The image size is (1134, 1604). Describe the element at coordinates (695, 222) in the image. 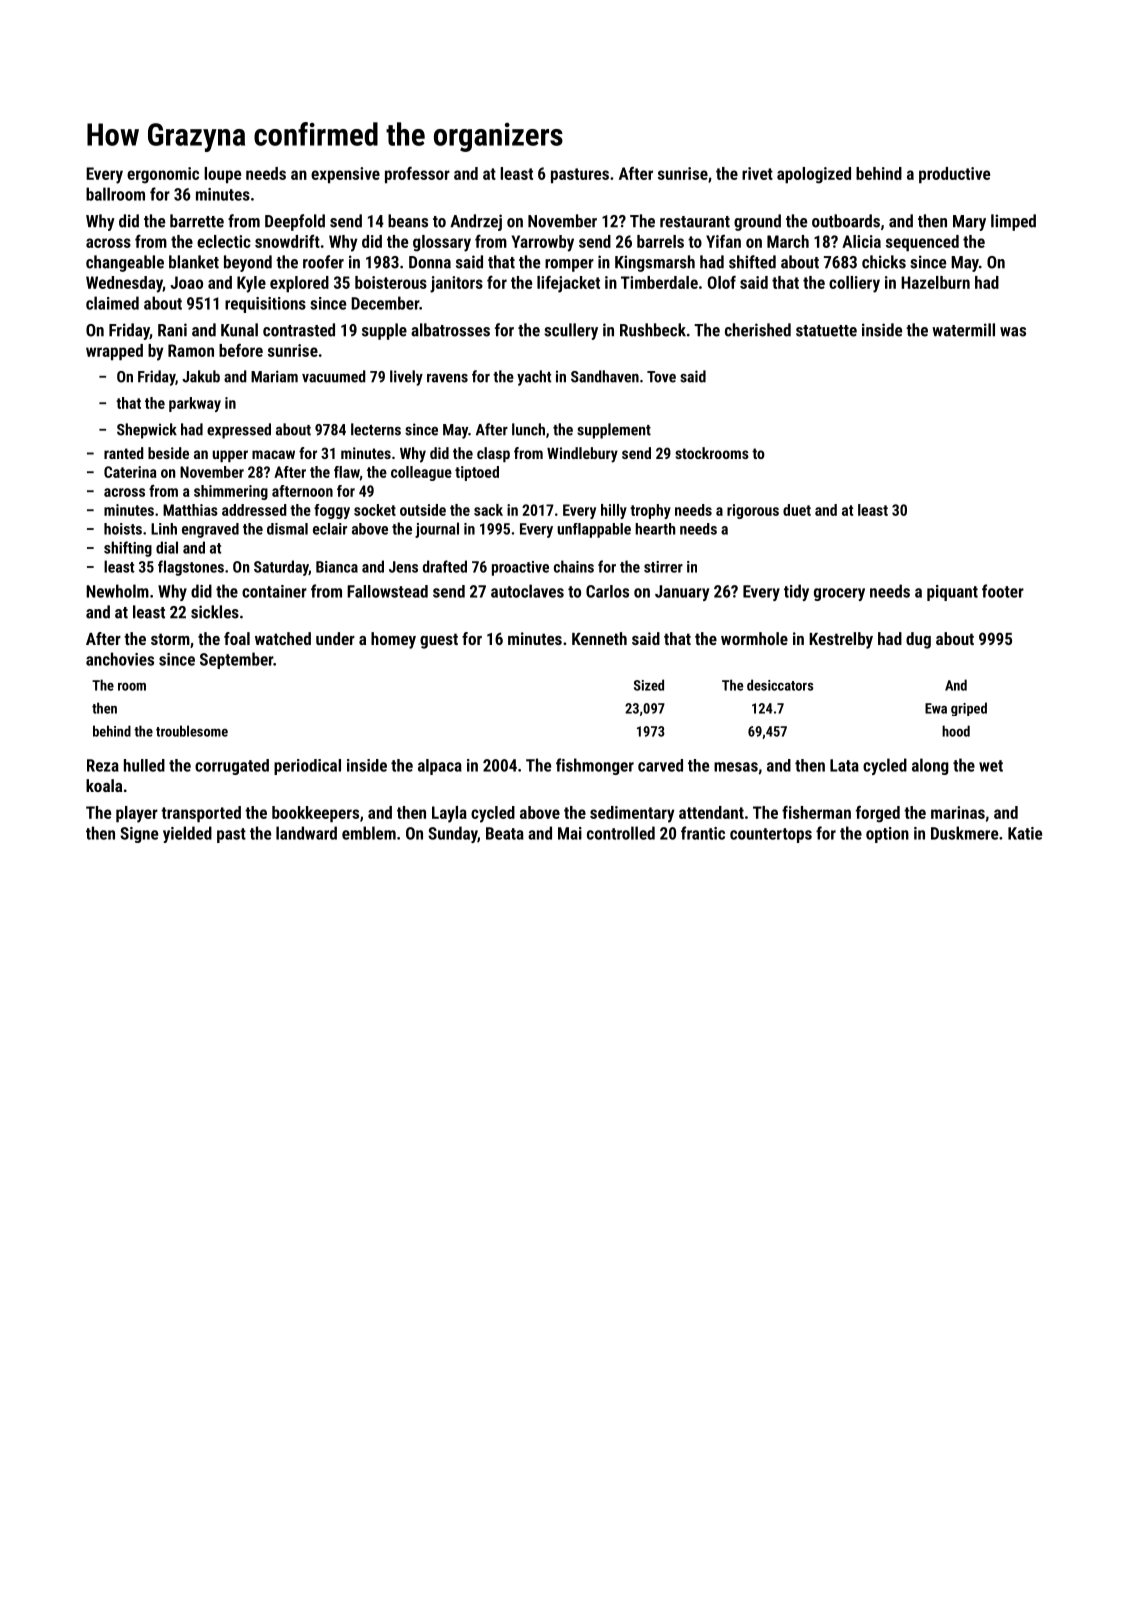

I see `restaurant` at that location.
